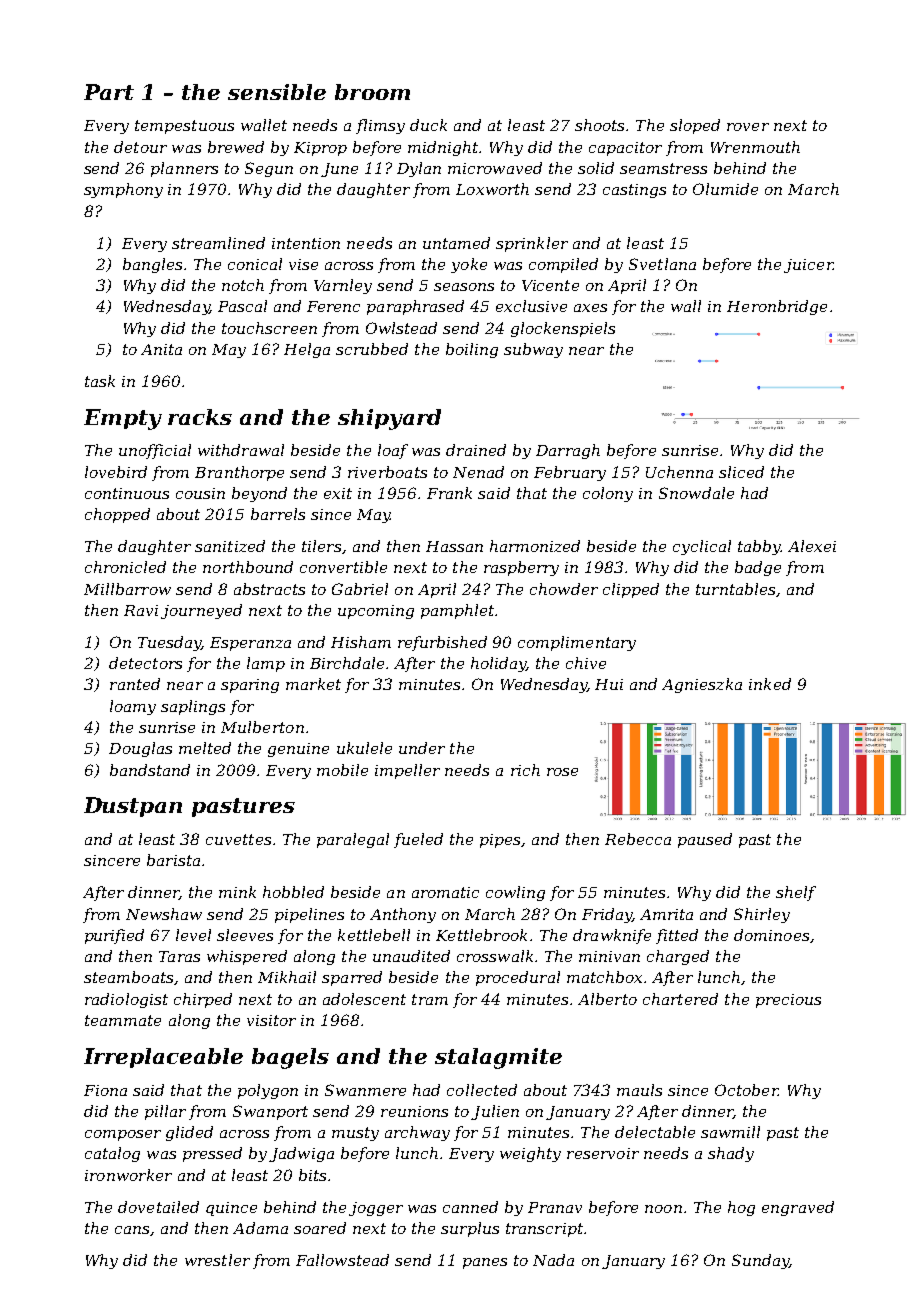  What do you see at coordinates (553, 1260) in the screenshot?
I see `Nada` at bounding box center [553, 1260].
